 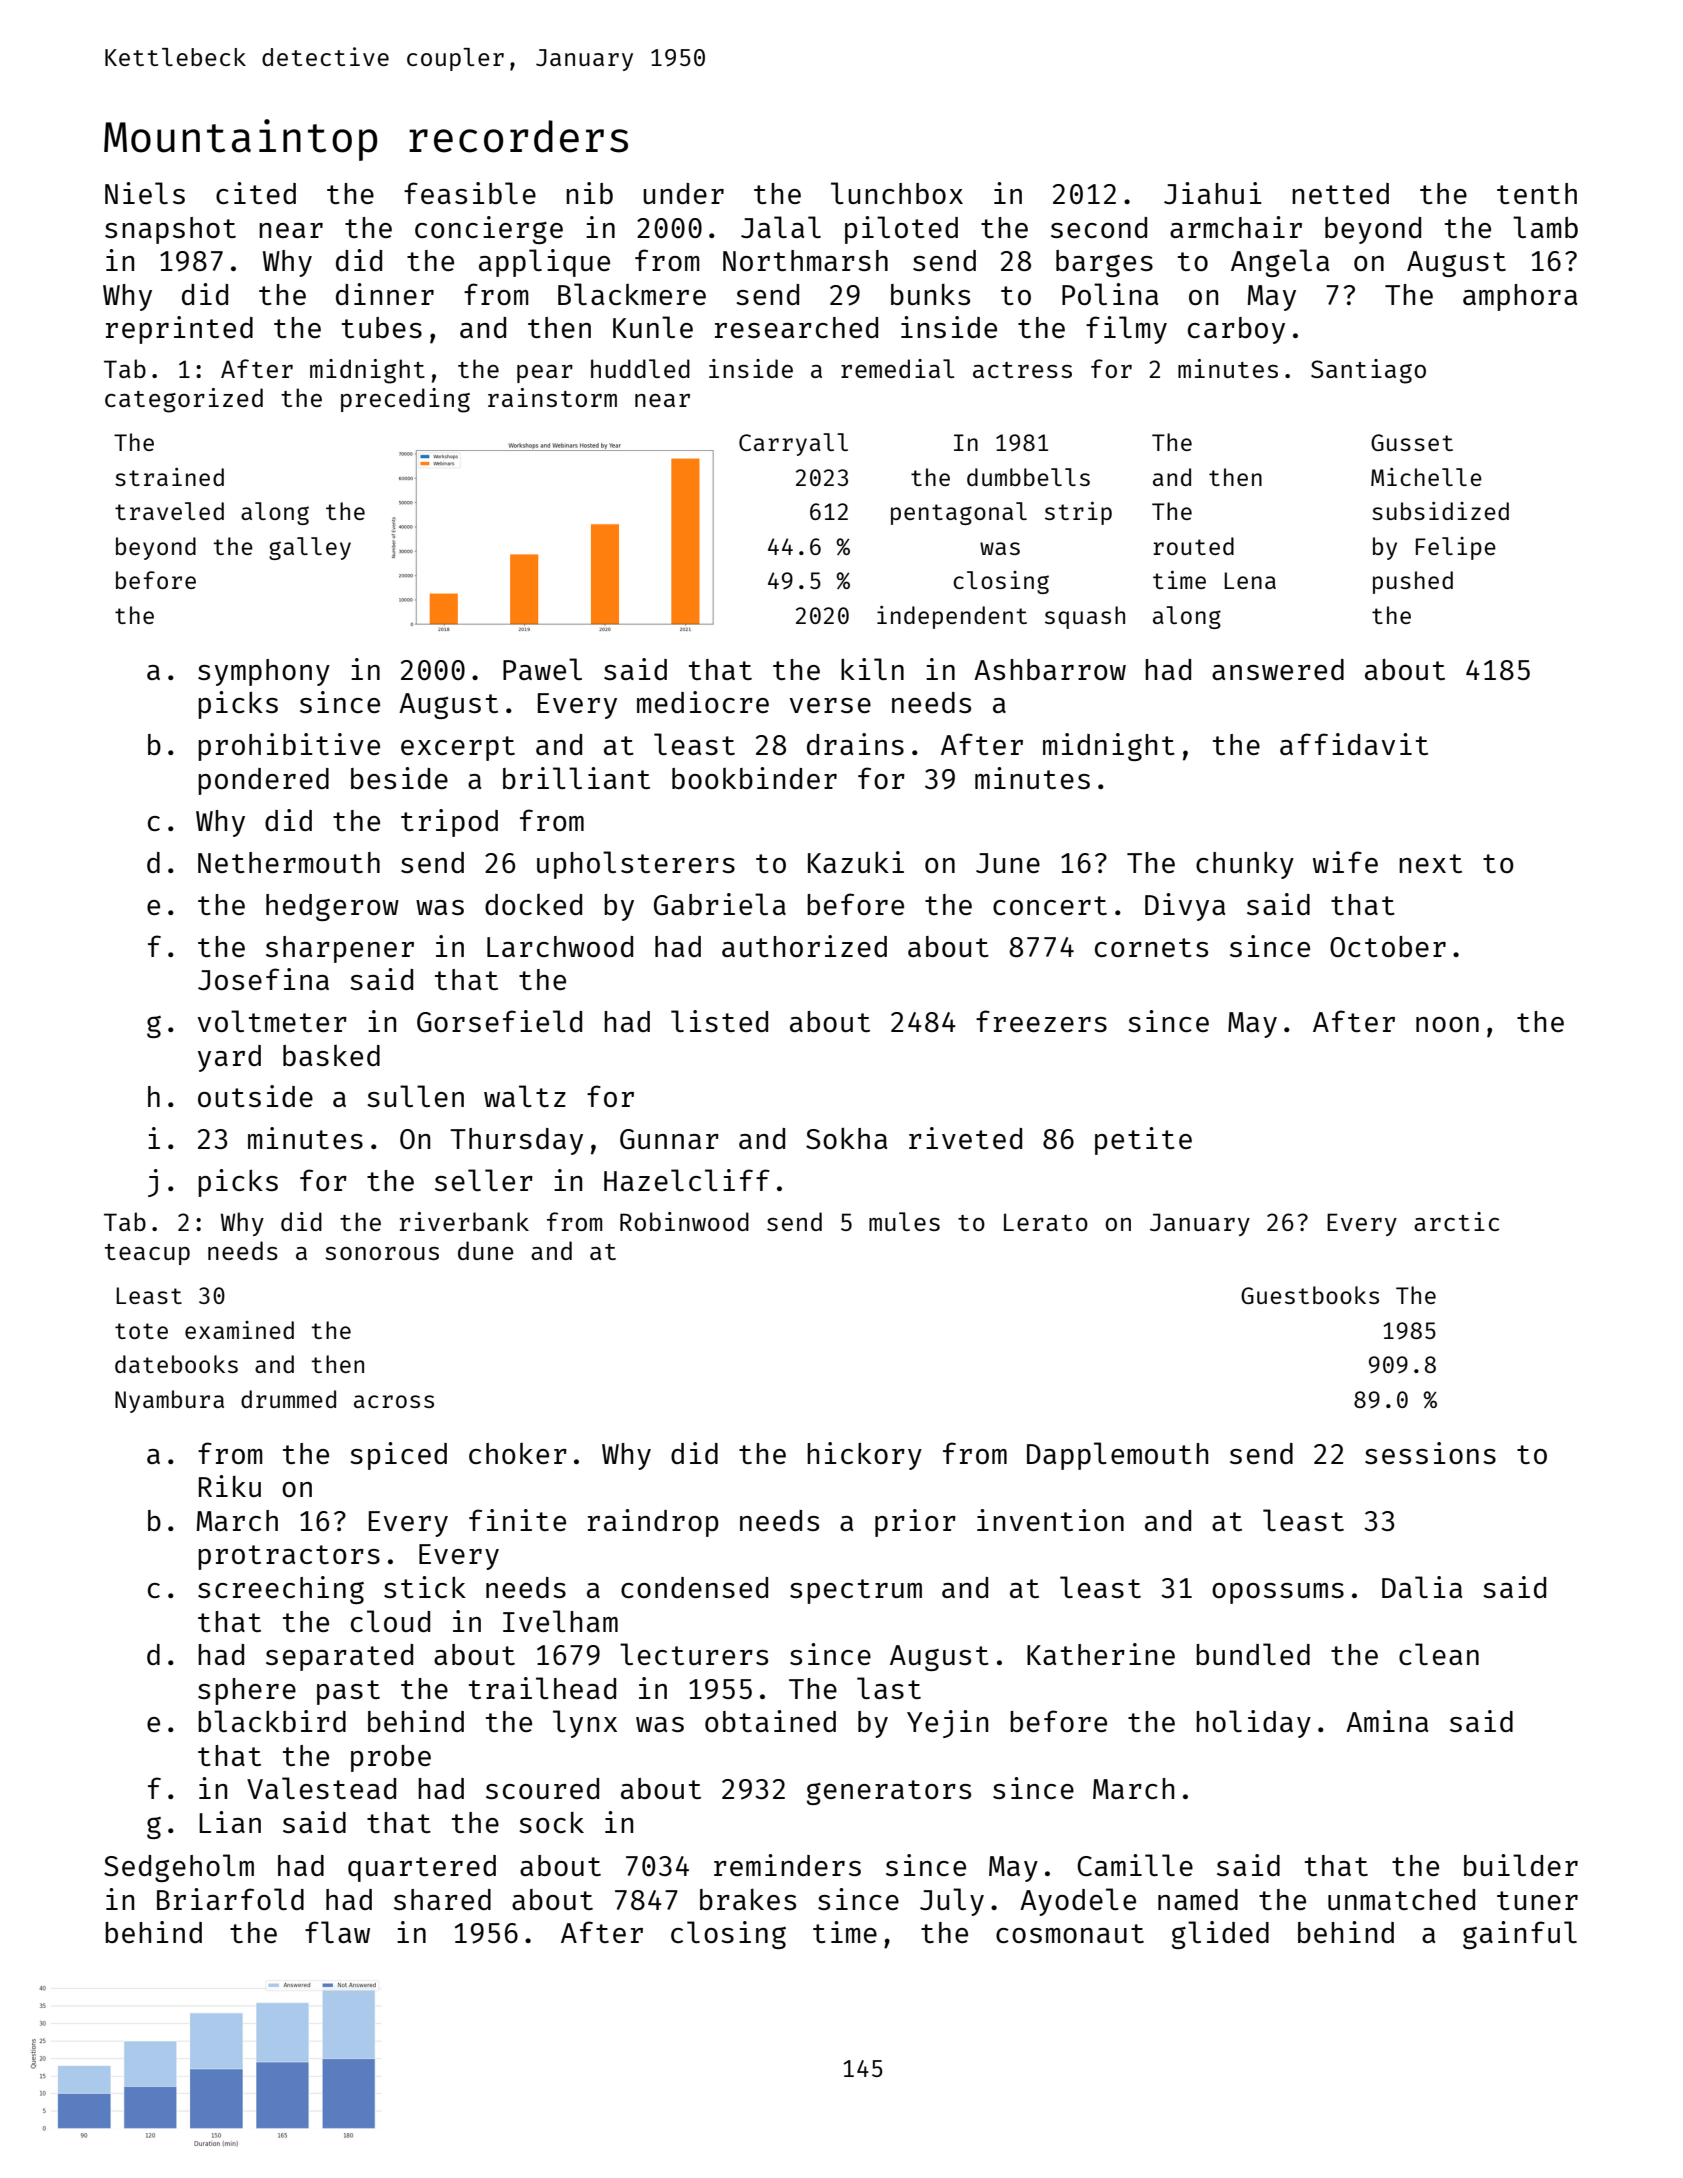 What do you see at coordinates (793, 444) in the screenshot?
I see `Carryall` at bounding box center [793, 444].
